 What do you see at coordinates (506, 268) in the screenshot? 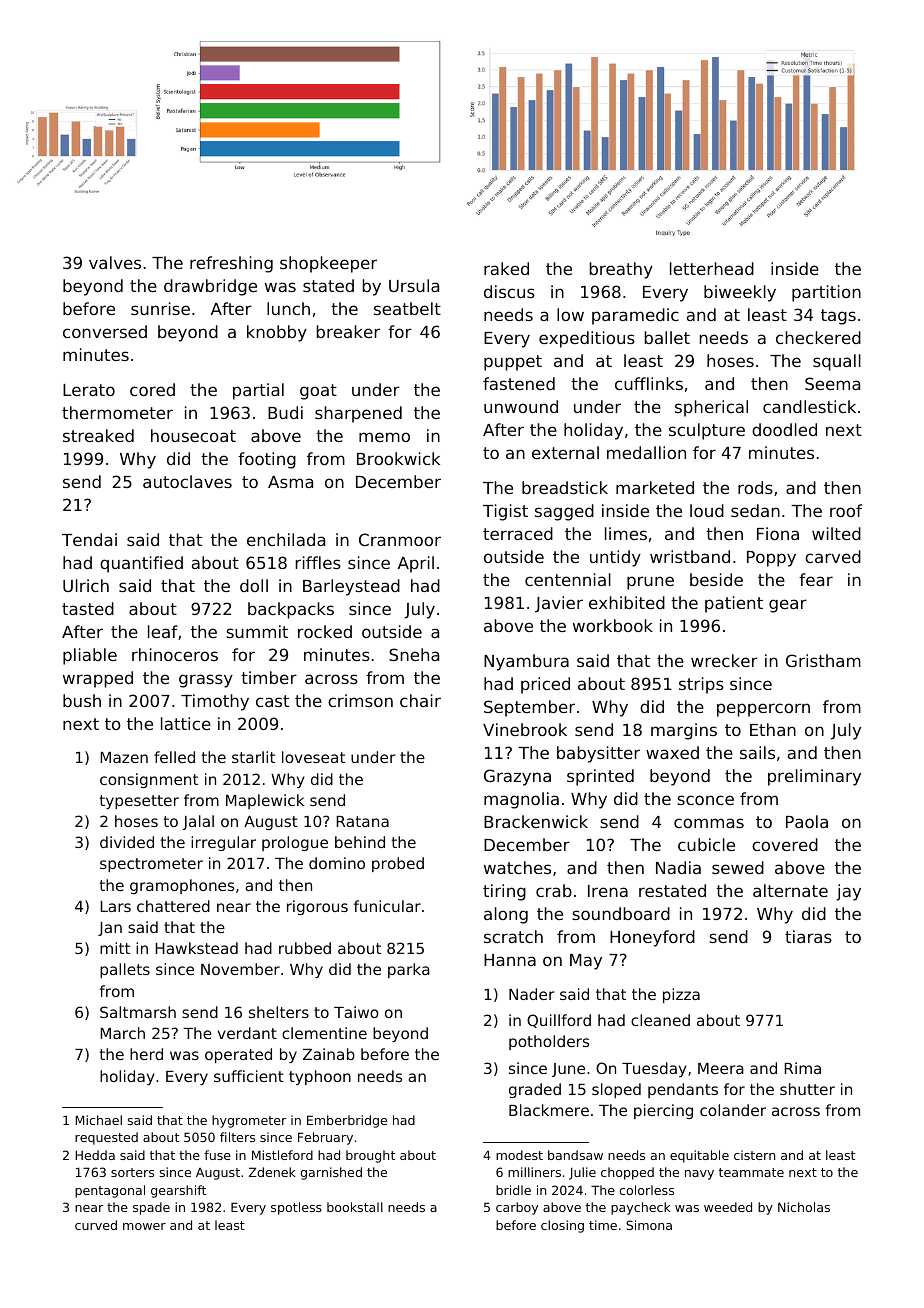
I see `raked` at bounding box center [506, 268].
